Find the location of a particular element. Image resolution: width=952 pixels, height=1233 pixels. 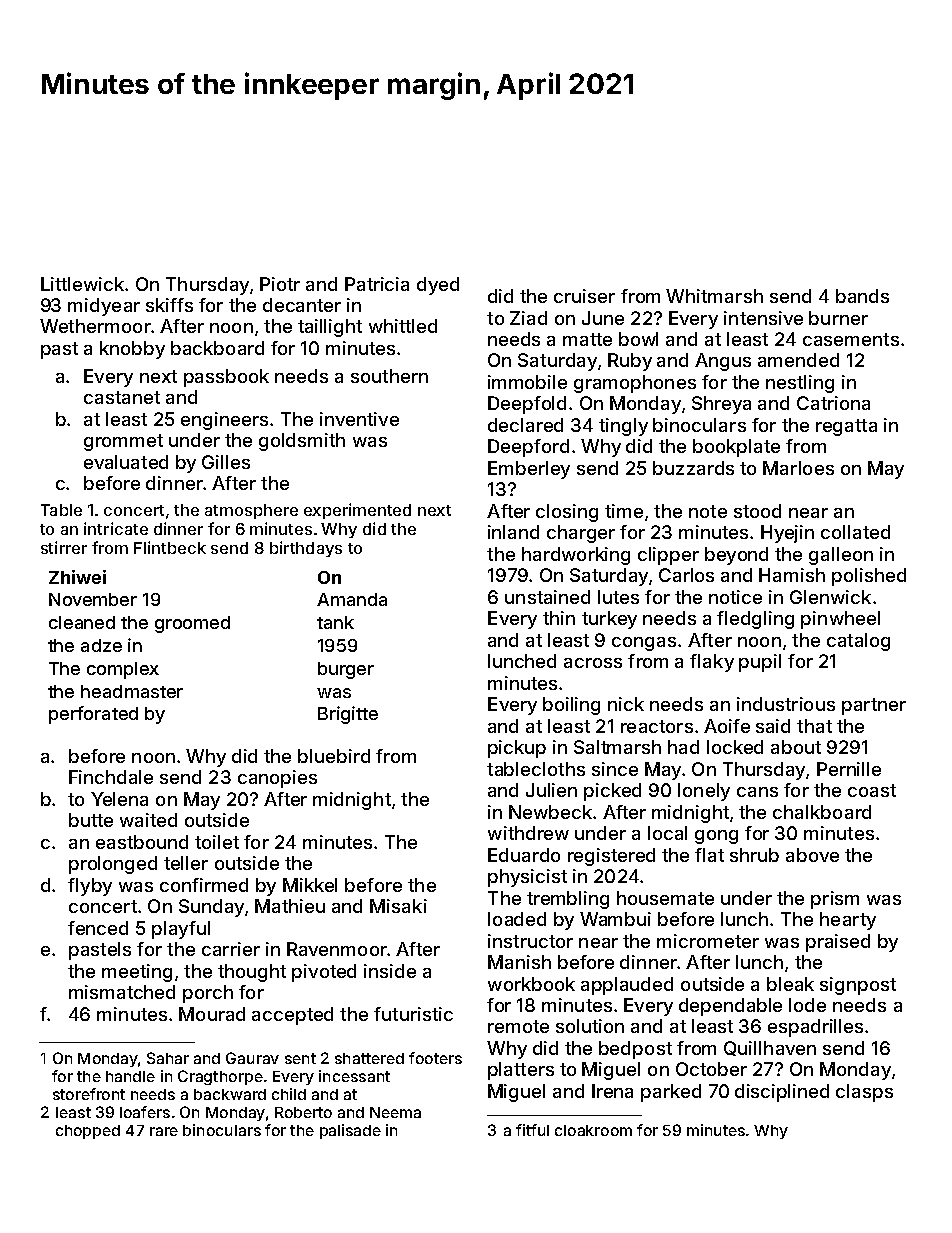

grommet is located at coordinates (123, 442).
